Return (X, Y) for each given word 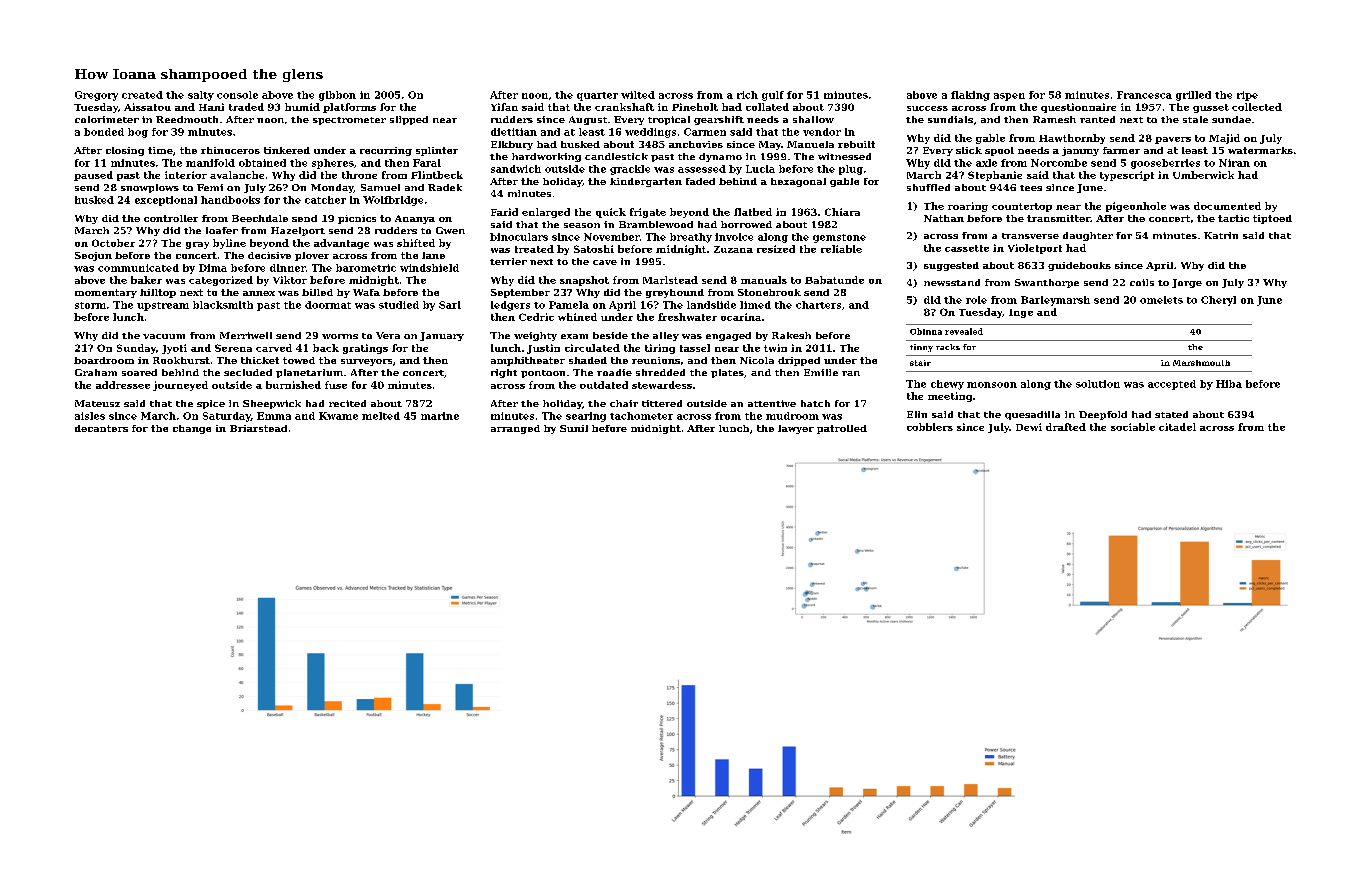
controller (171, 218)
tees (1031, 188)
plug (851, 170)
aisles (90, 416)
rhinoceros (230, 150)
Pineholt (695, 107)
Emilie (821, 372)
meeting (950, 397)
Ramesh (1054, 119)
